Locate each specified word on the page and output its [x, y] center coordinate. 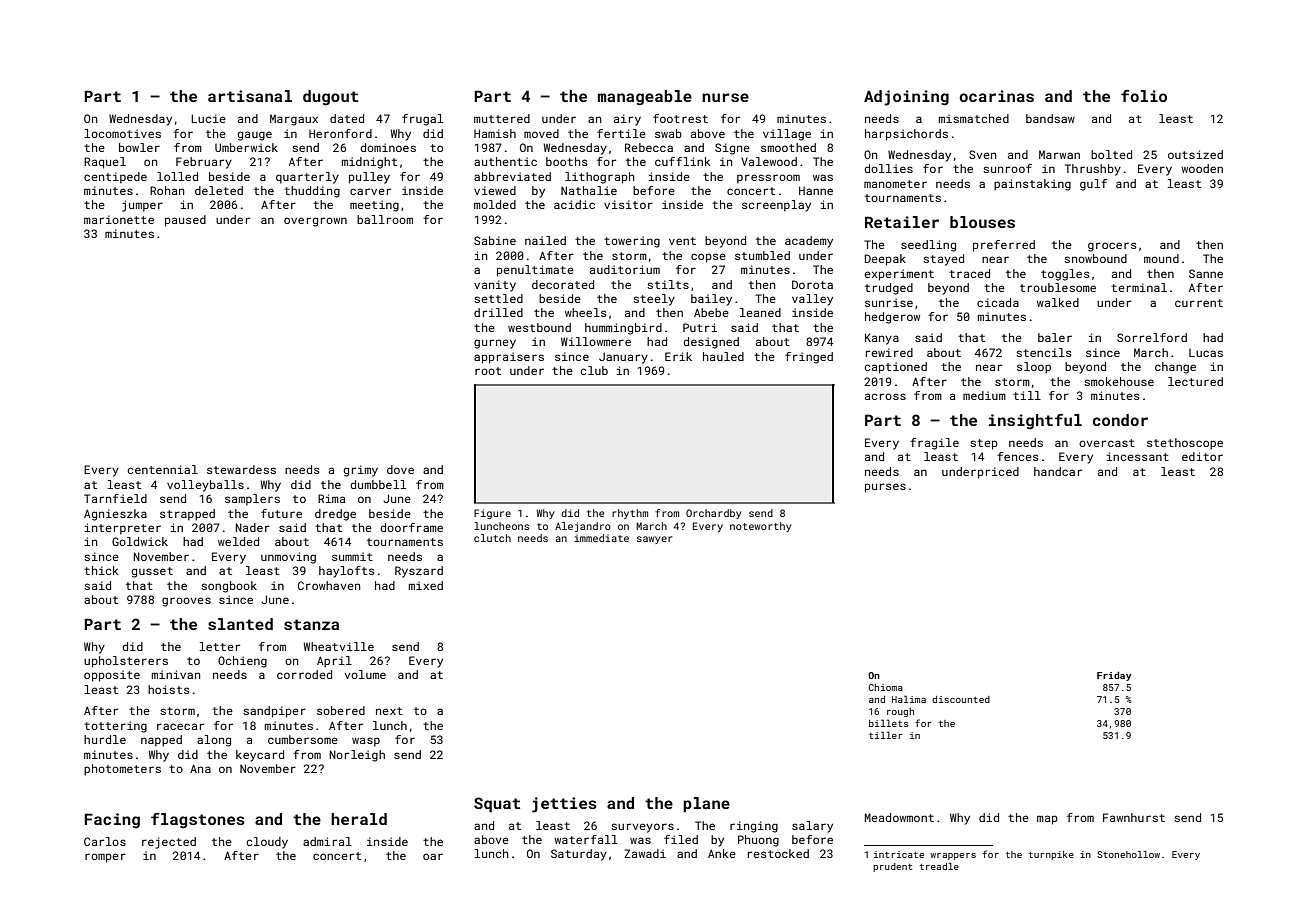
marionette [119, 219]
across [885, 396]
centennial [163, 469]
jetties [564, 805]
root [488, 371]
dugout [330, 98]
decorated [563, 284]
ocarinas [996, 96]
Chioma [885, 687]
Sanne [1206, 273]
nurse [725, 97]
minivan [176, 674]
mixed [426, 585]
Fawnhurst [1134, 817]
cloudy [267, 843]
